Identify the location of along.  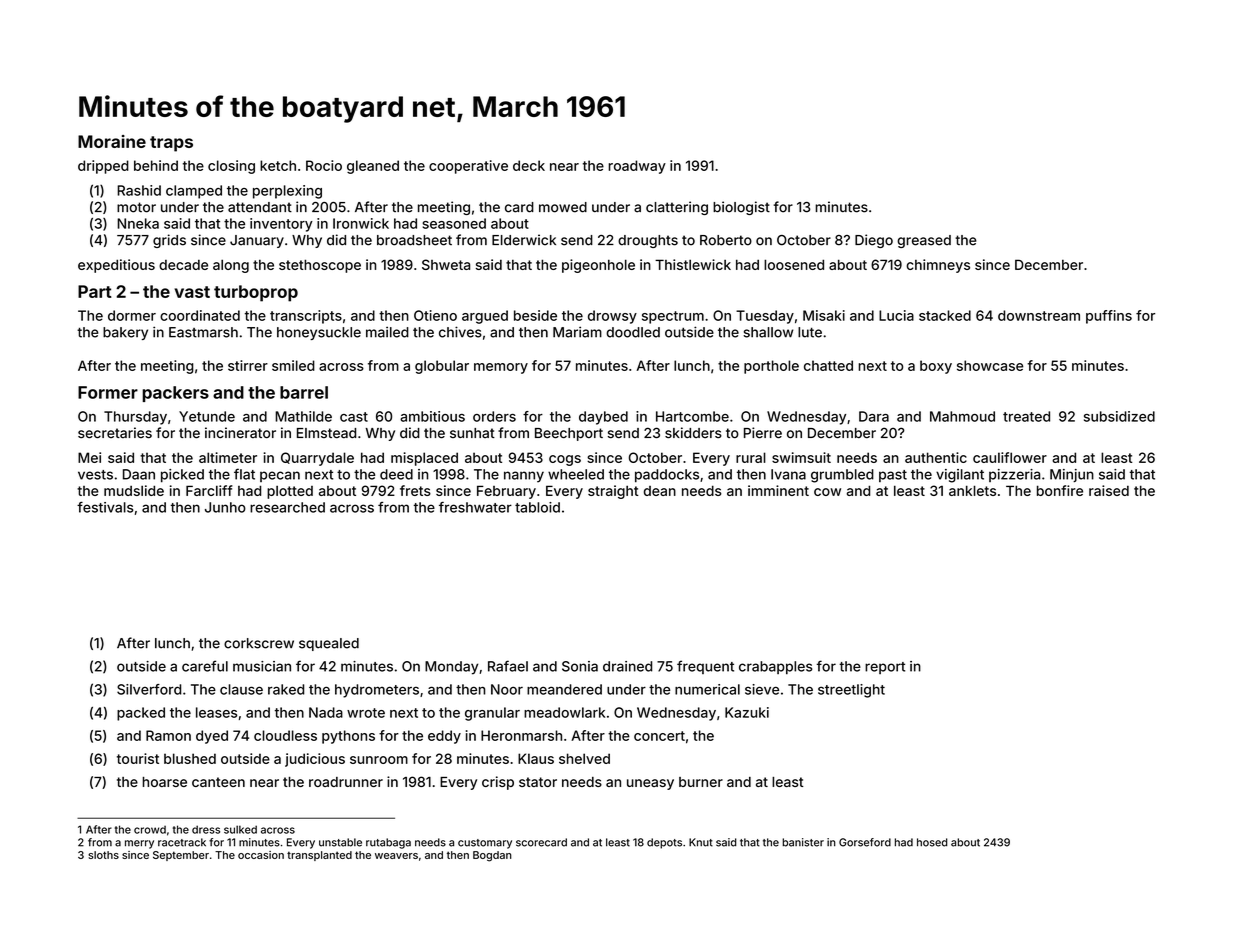
(231, 266).
